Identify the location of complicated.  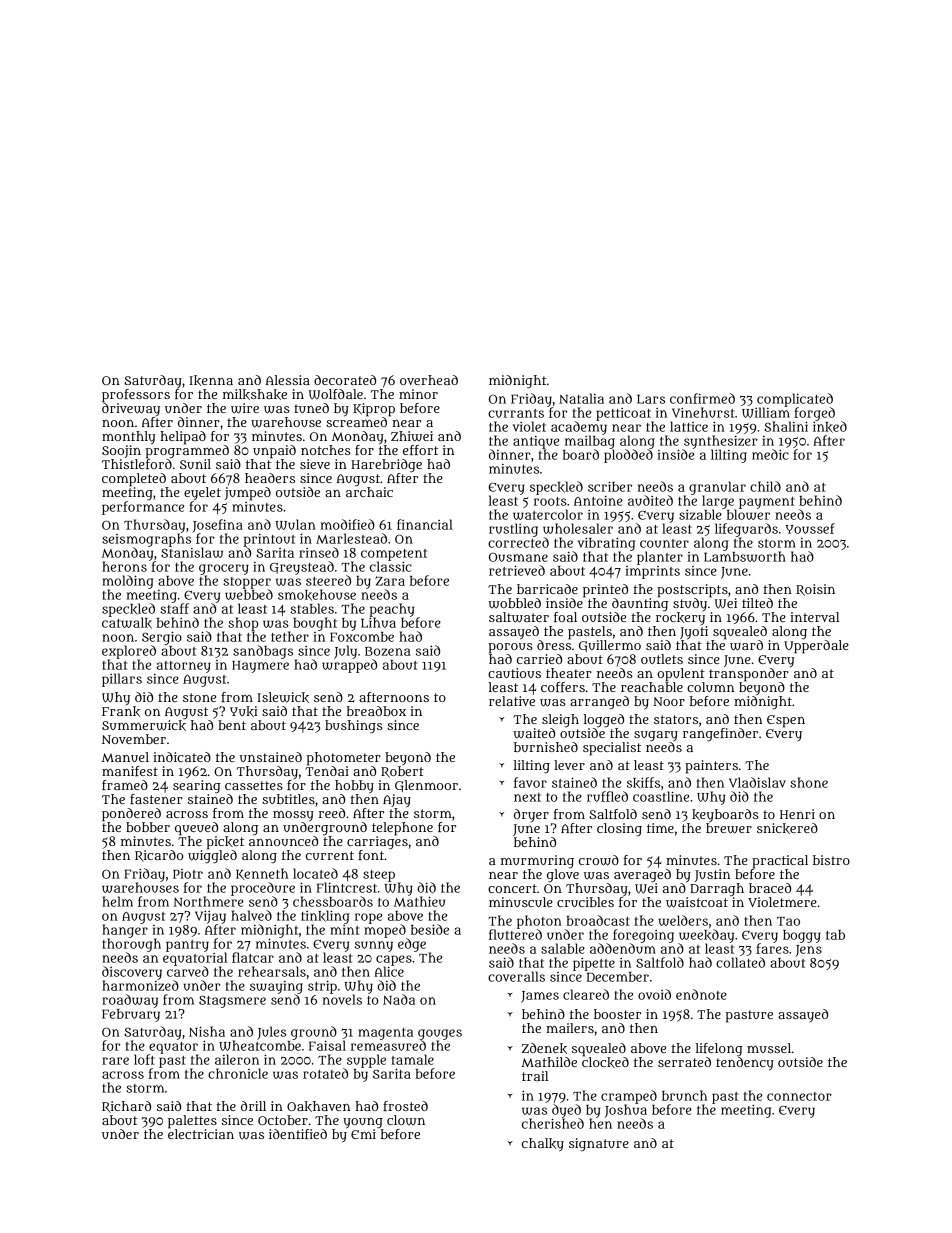
(795, 400).
